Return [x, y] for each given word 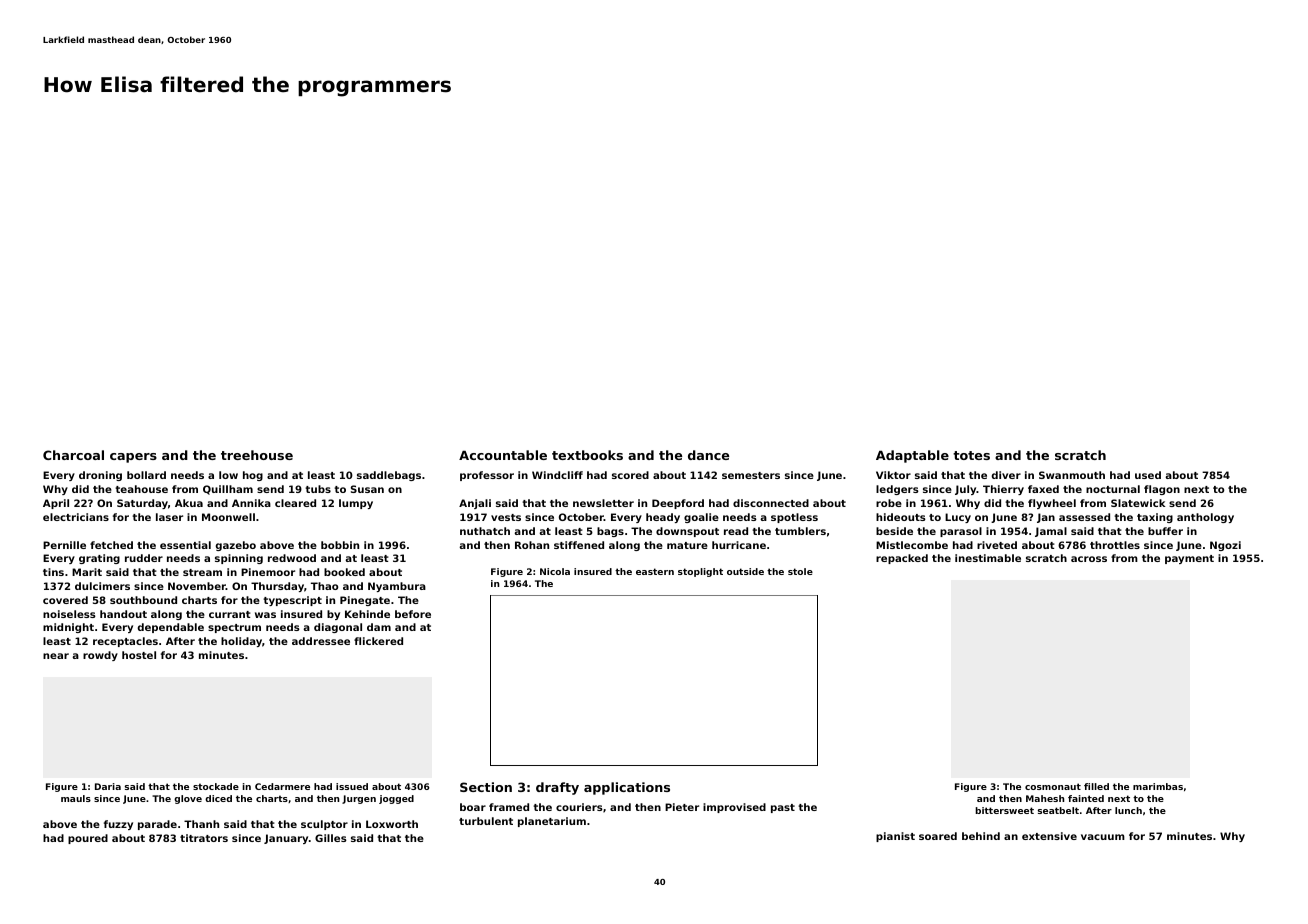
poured [88, 839]
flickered [378, 641]
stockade [216, 786]
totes [971, 455]
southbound [143, 600]
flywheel [1052, 504]
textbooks [587, 455]
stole [800, 571]
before [413, 614]
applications [627, 788]
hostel [139, 655]
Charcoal [73, 455]
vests [506, 517]
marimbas [1158, 786]
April [56, 504]
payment [1189, 559]
